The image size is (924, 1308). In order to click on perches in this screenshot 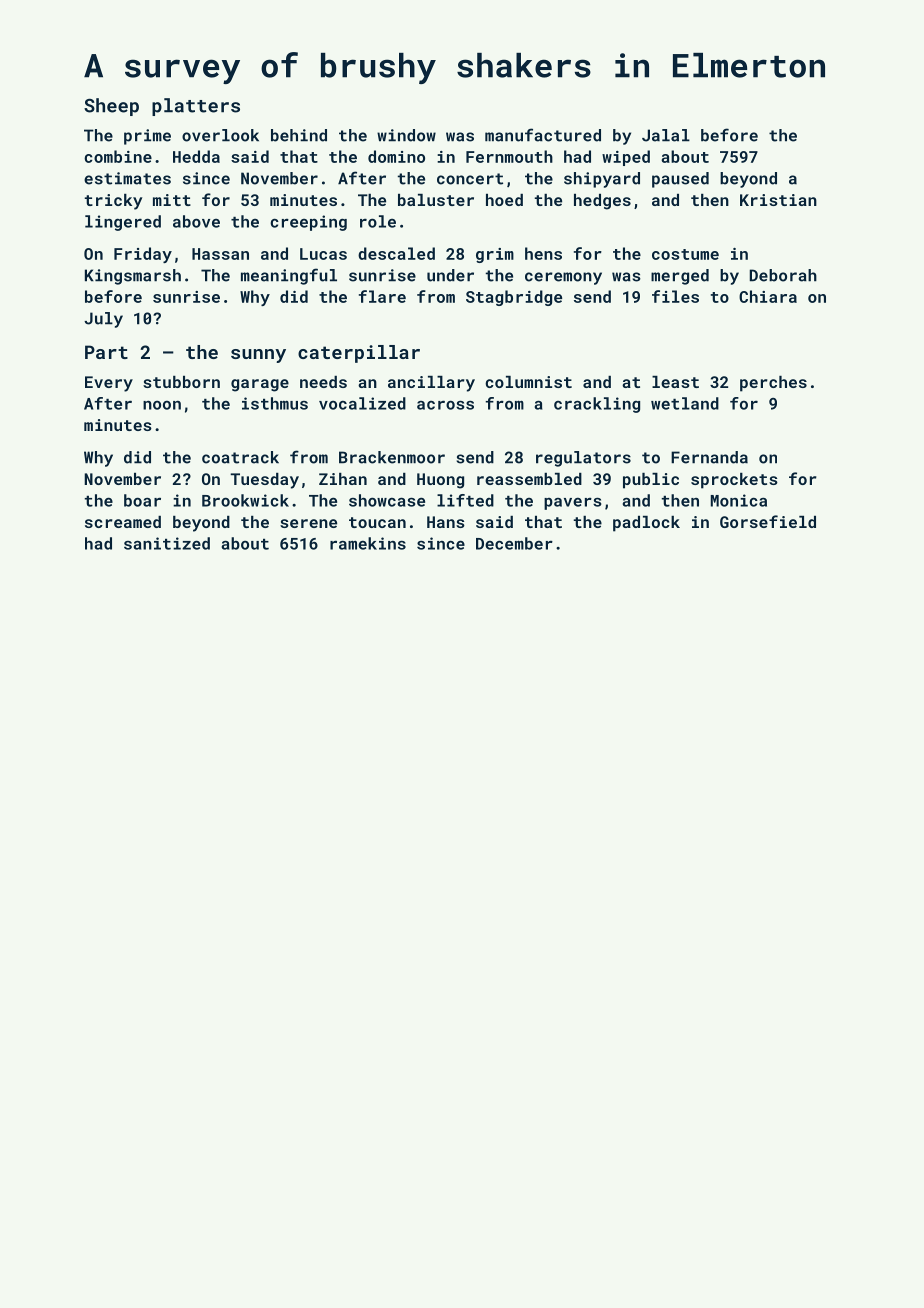, I will do `click(773, 384)`.
